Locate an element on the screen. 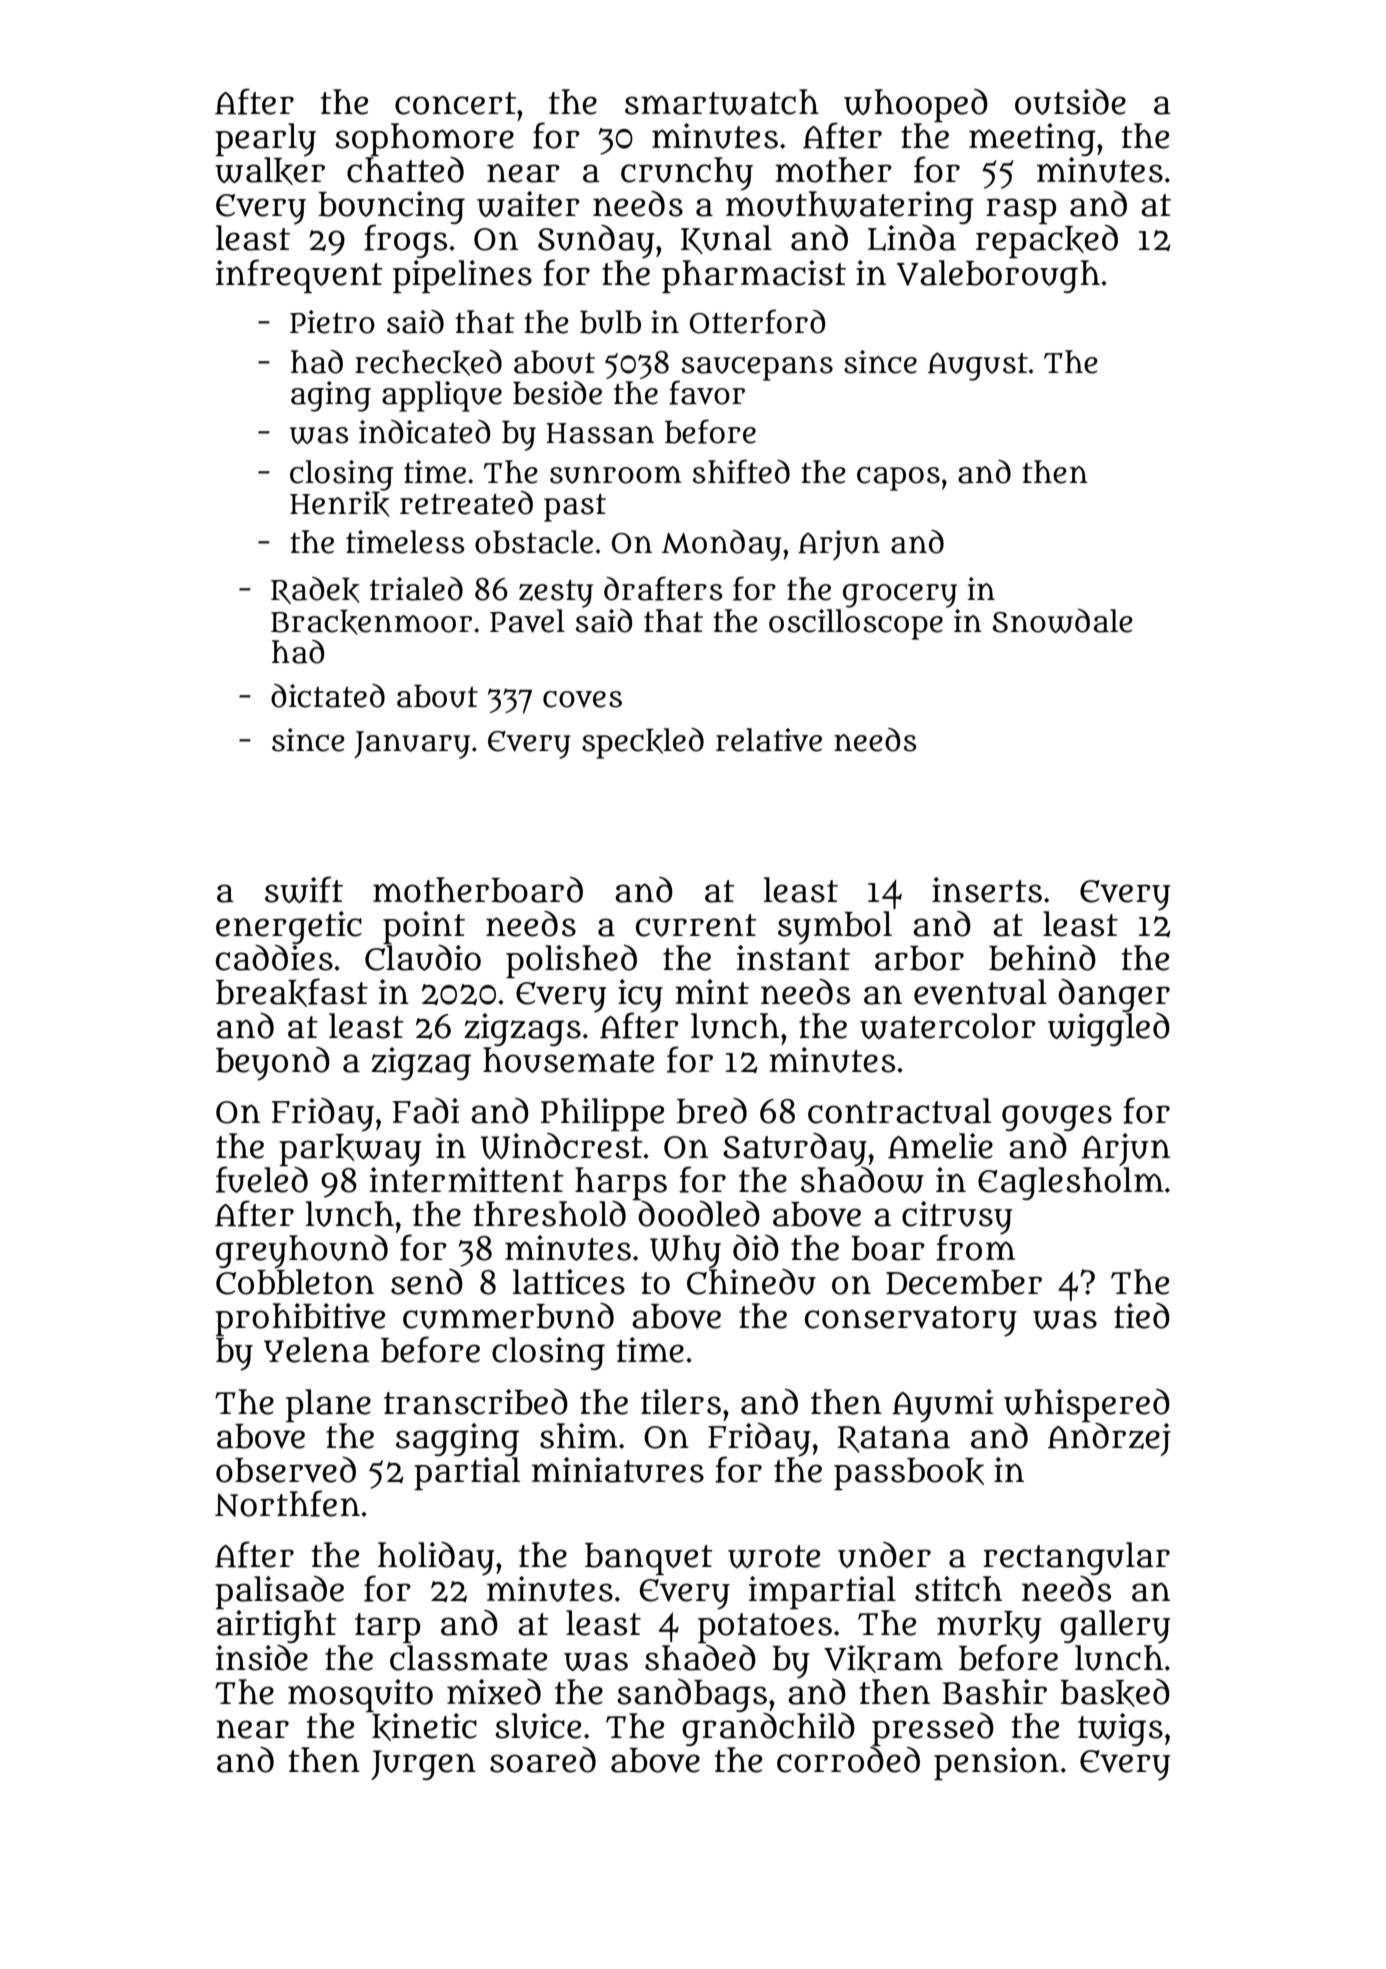 The height and width of the screenshot is (1969, 1386). corroded is located at coordinates (848, 1760).
